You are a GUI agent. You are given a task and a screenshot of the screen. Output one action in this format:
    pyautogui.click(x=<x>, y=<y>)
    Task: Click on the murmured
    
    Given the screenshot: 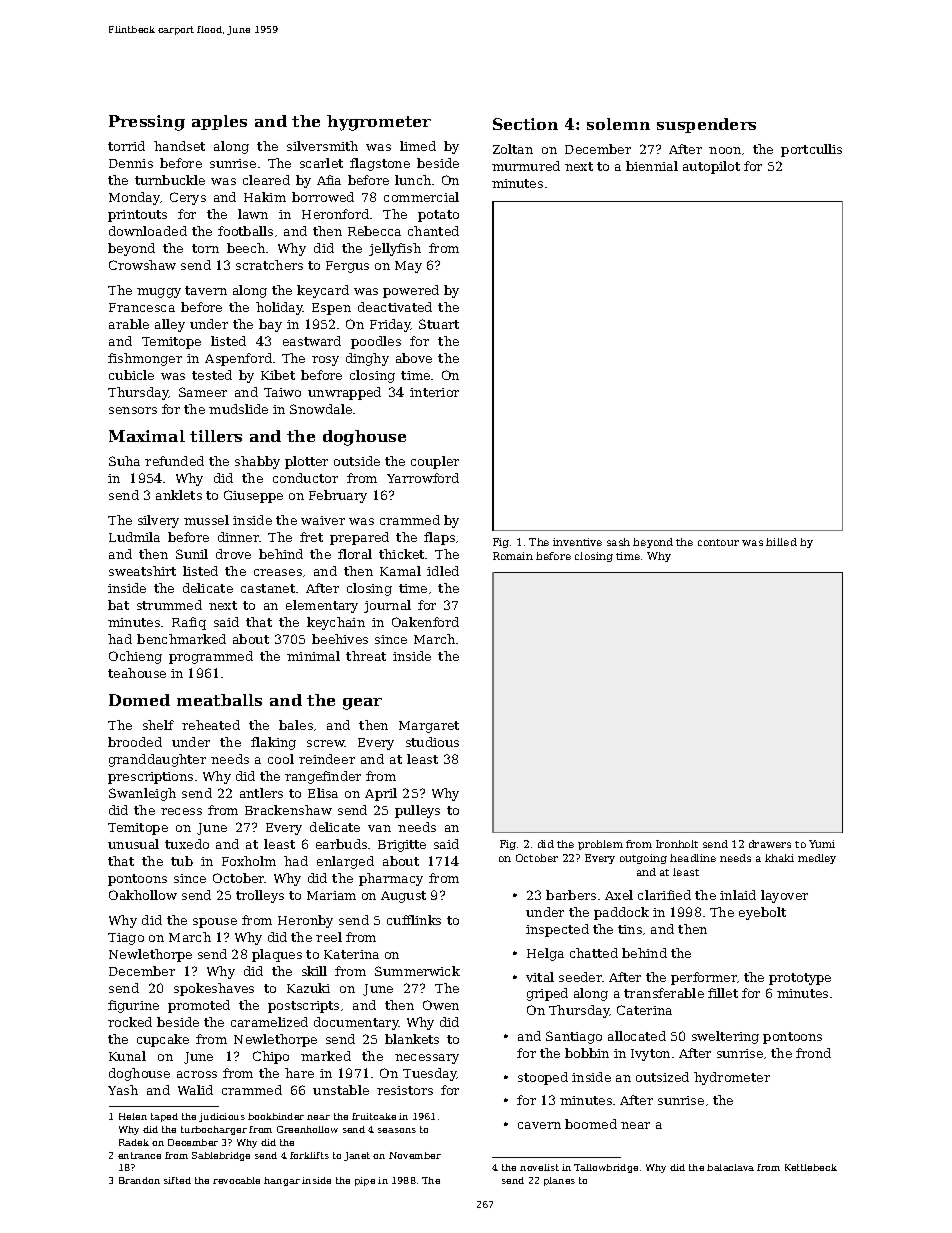 What is the action you would take?
    pyautogui.click(x=526, y=166)
